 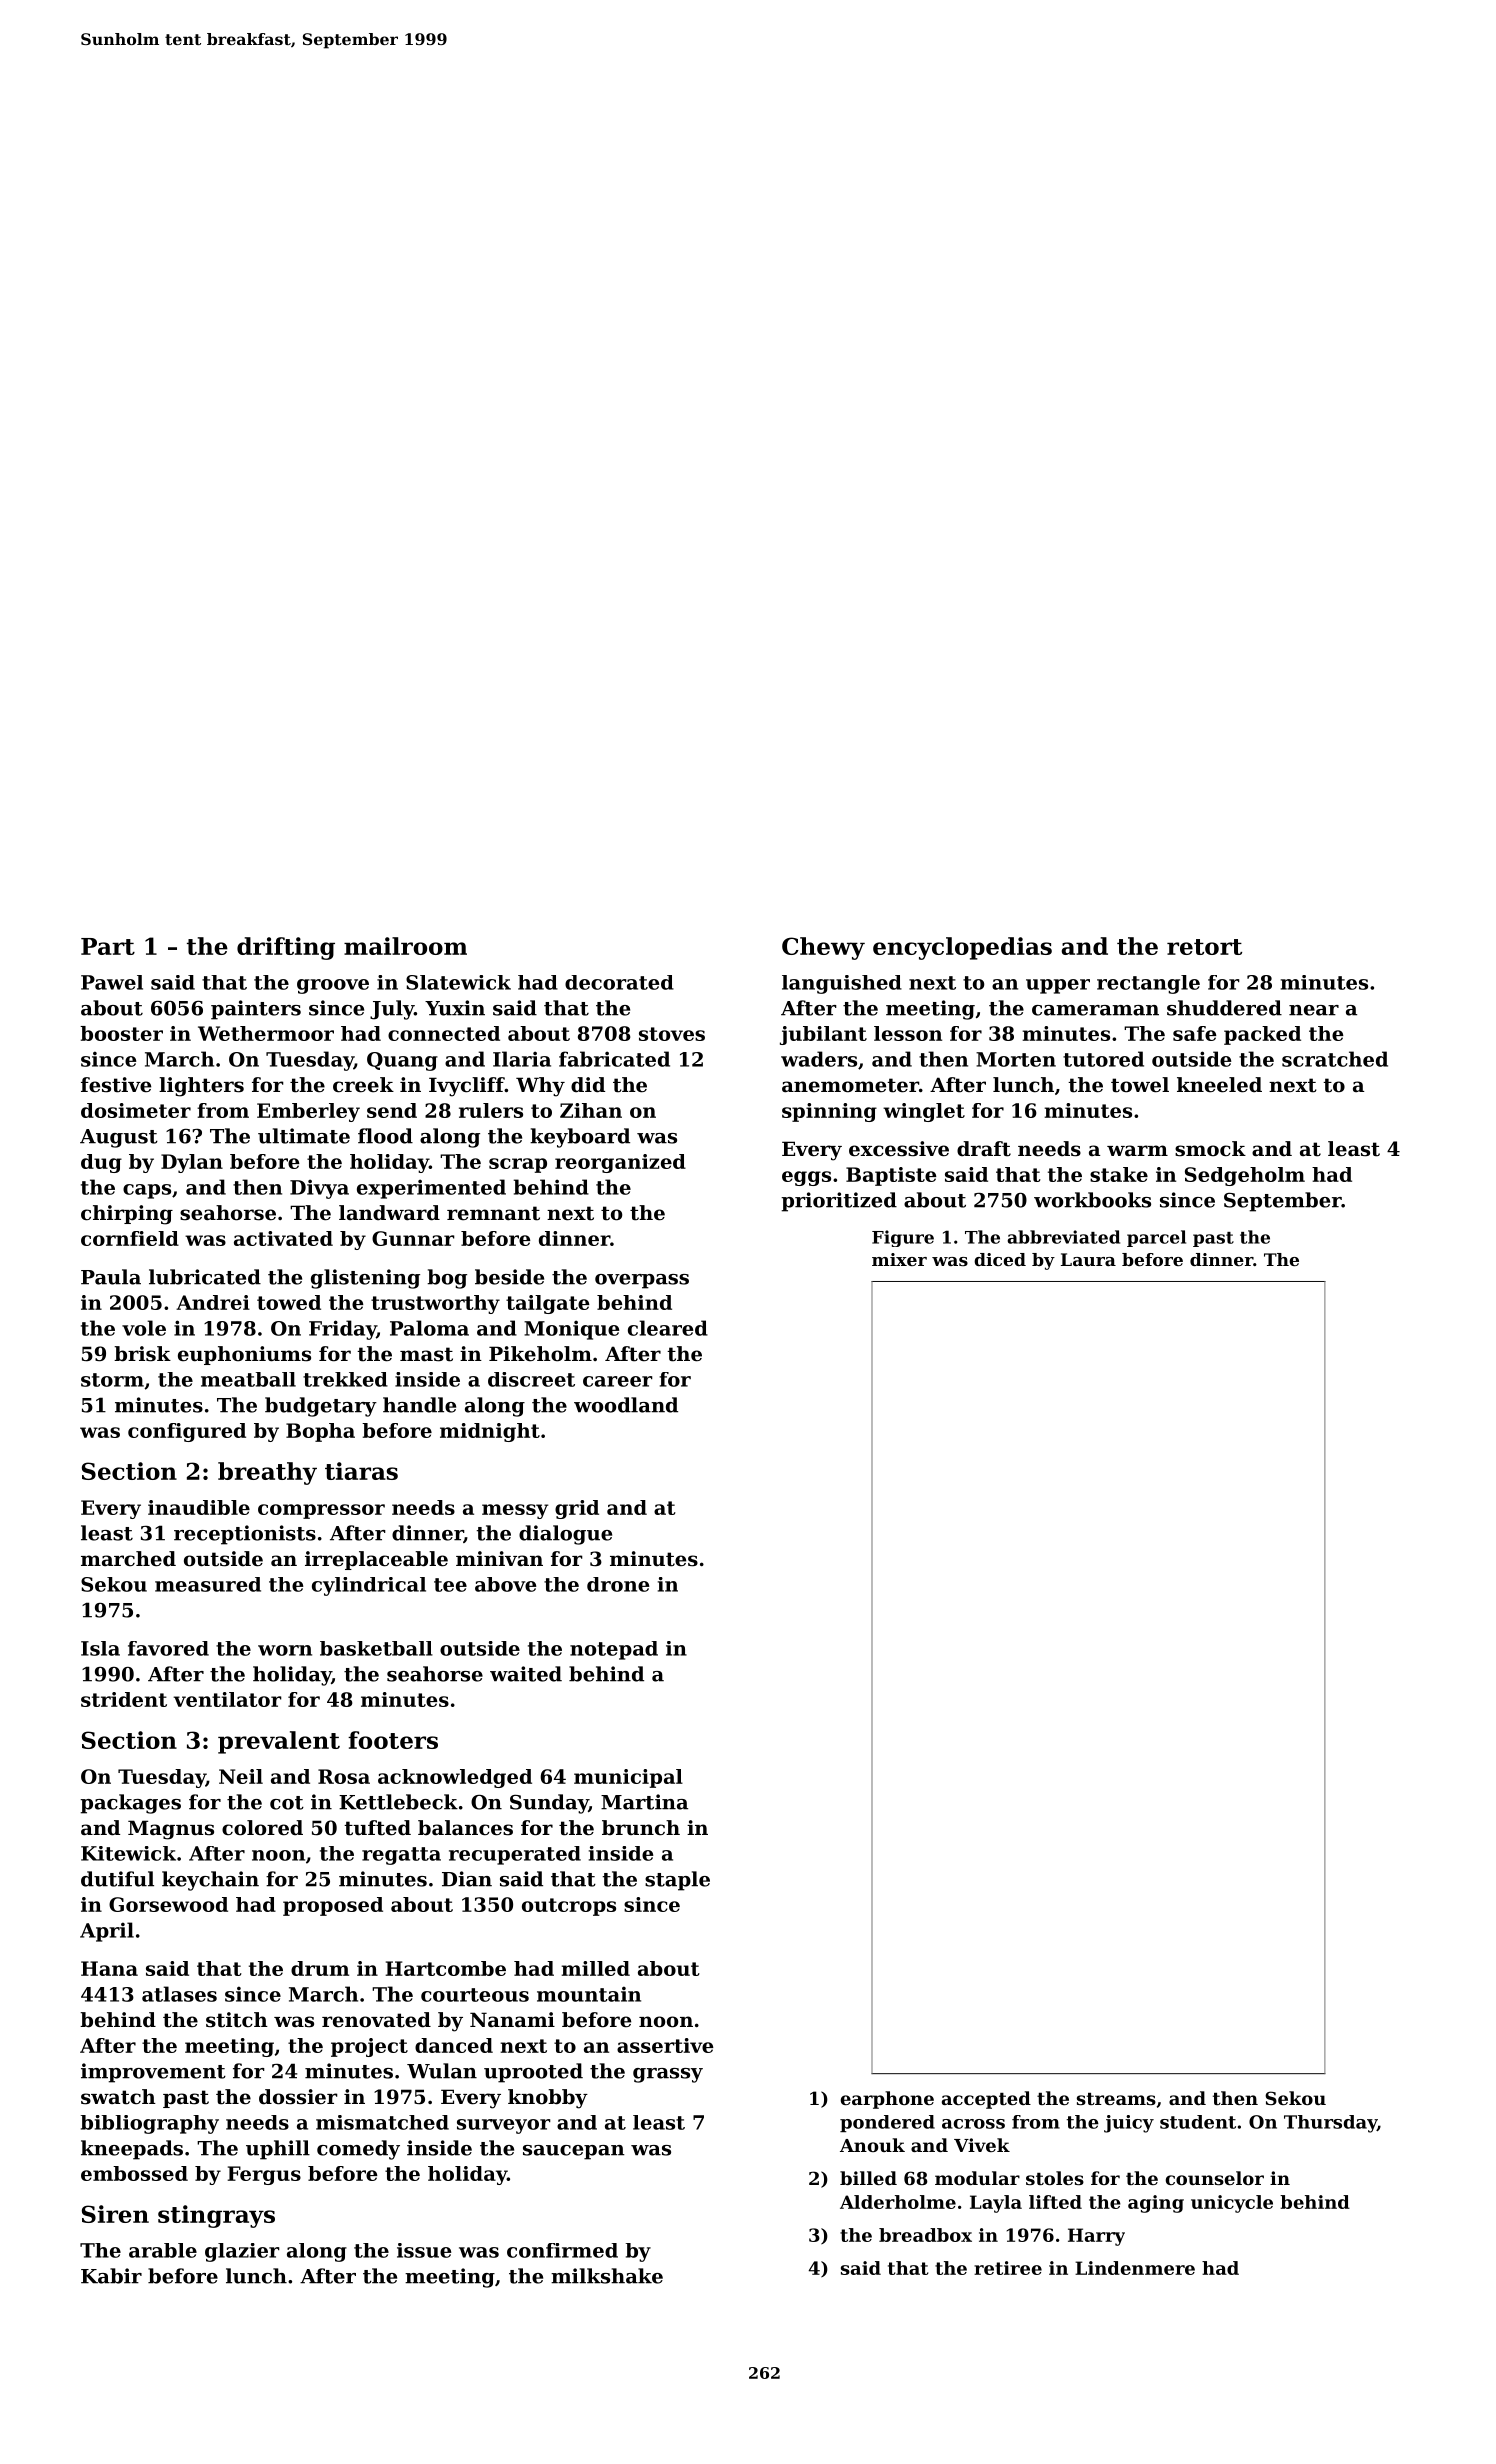 What do you see at coordinates (389, 1213) in the screenshot?
I see `landward` at bounding box center [389, 1213].
